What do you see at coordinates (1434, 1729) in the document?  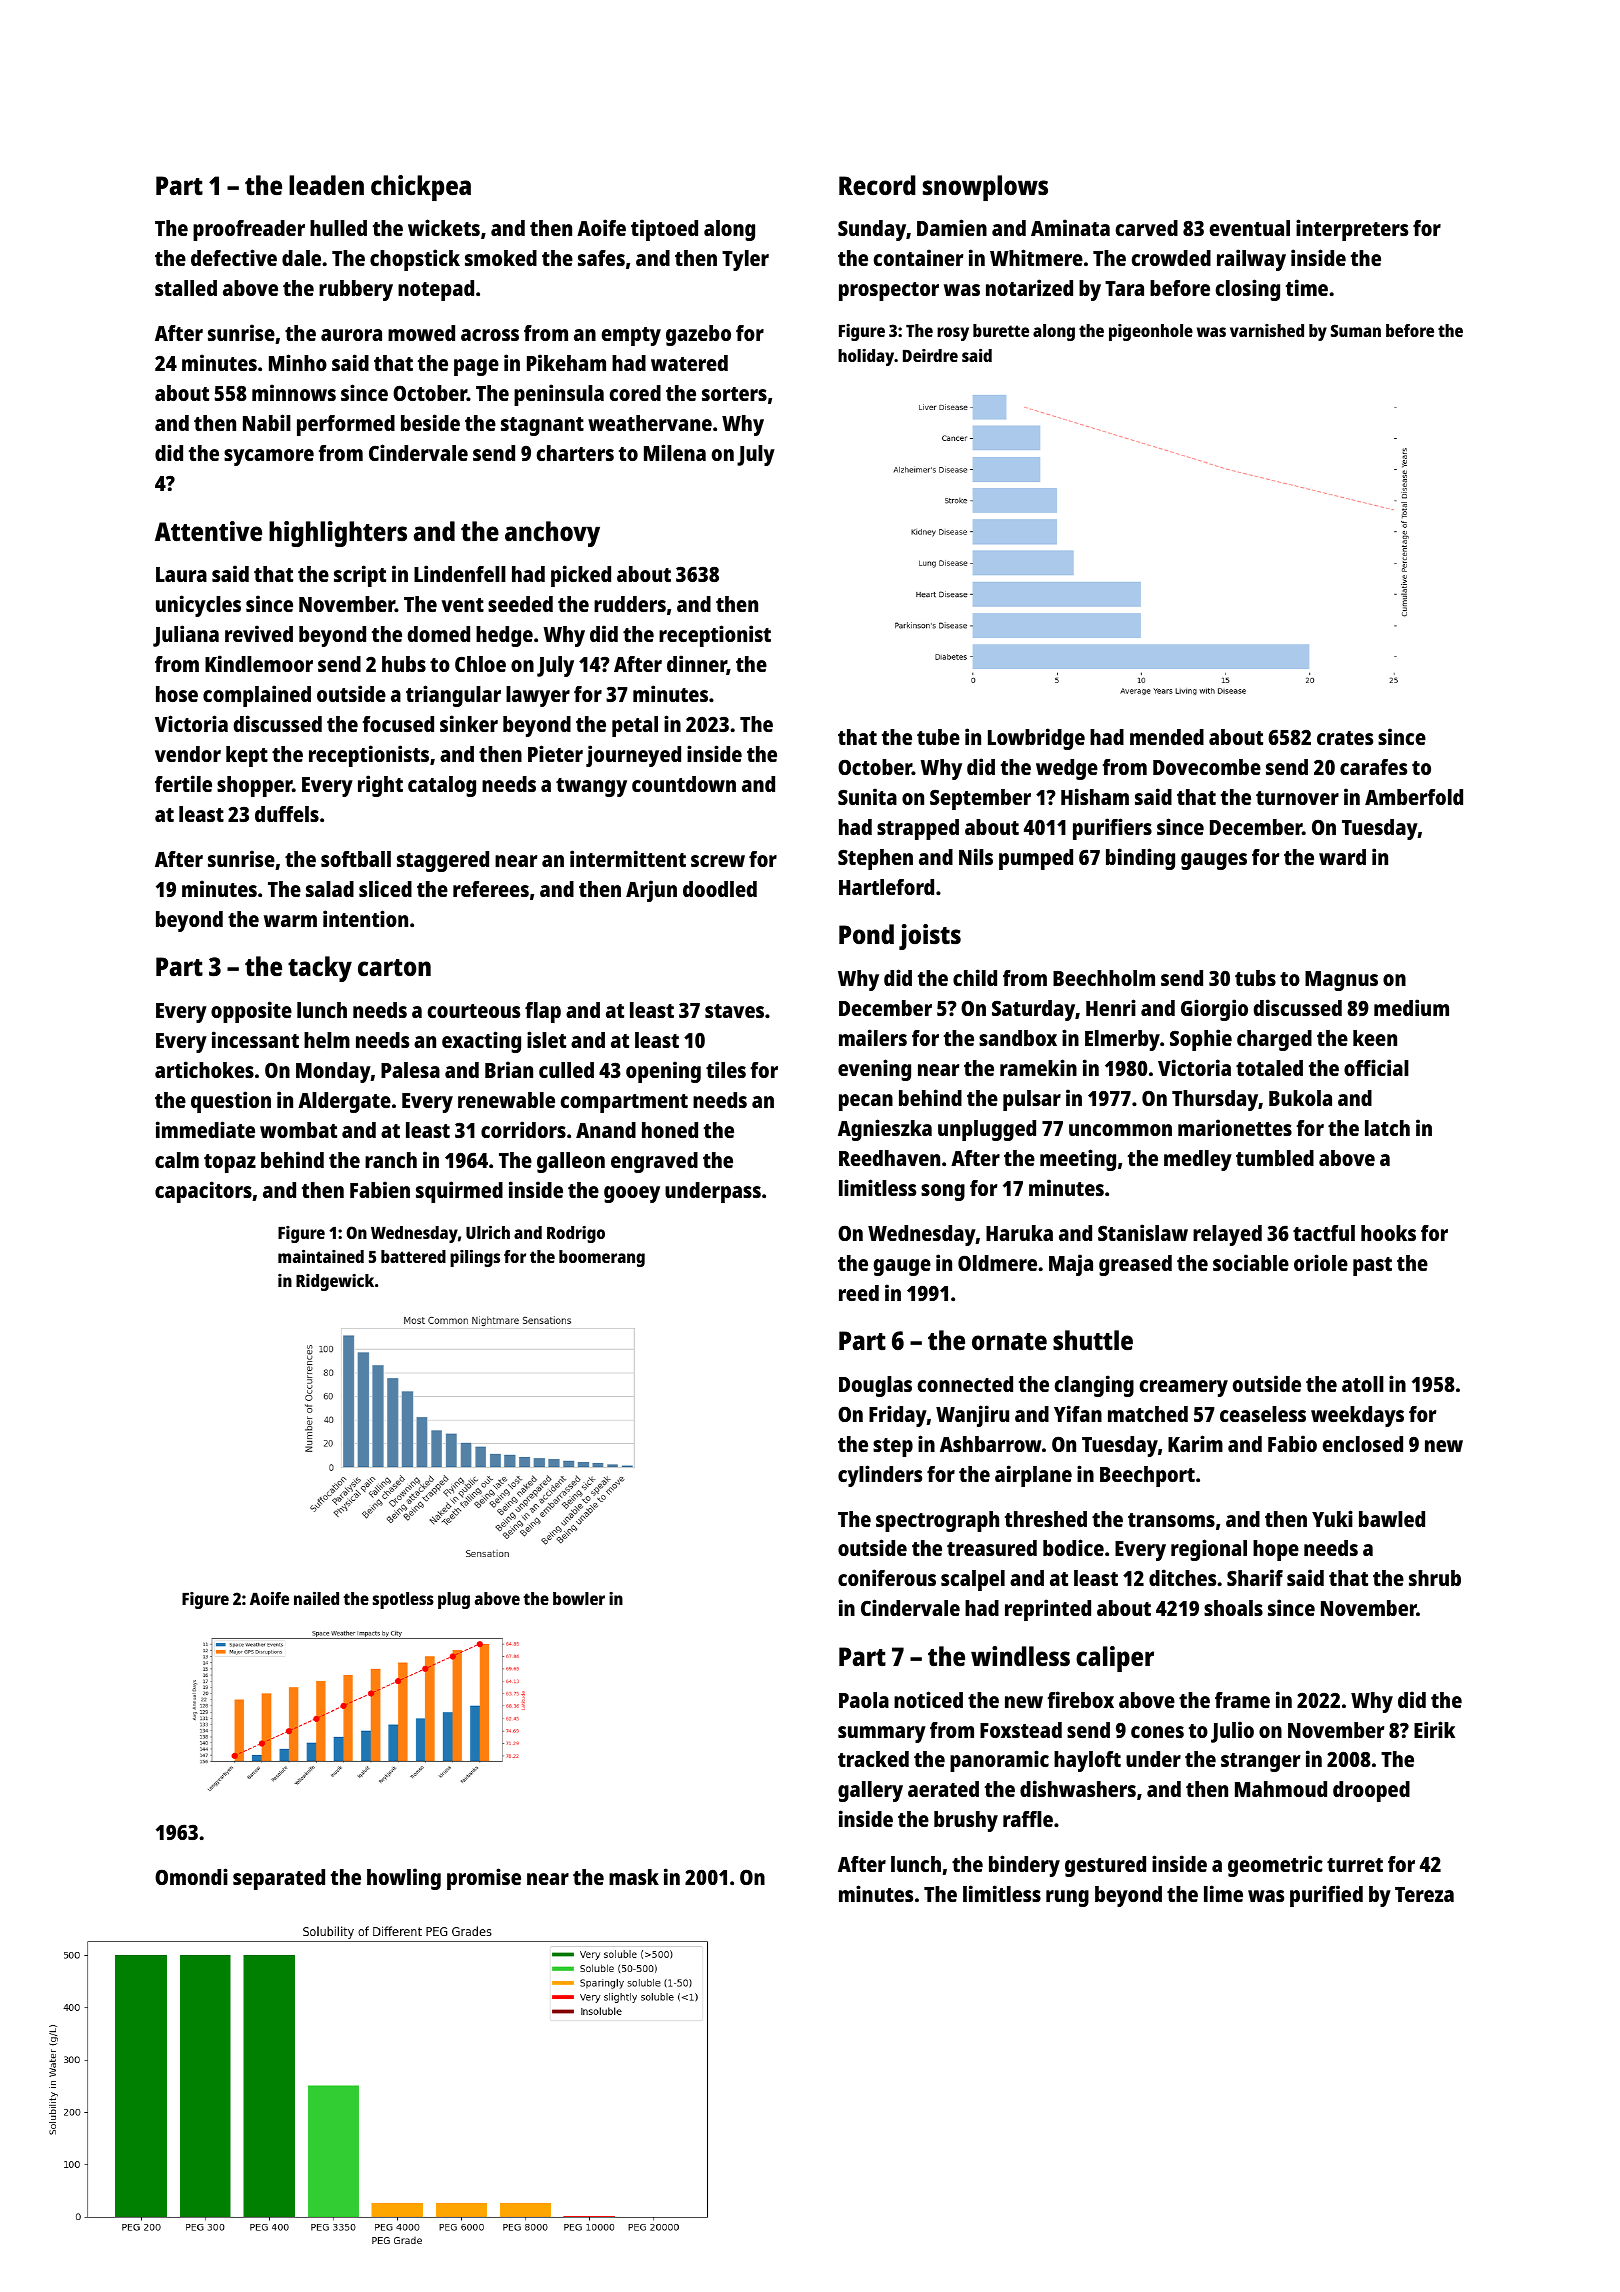 I see `Eirik` at bounding box center [1434, 1729].
